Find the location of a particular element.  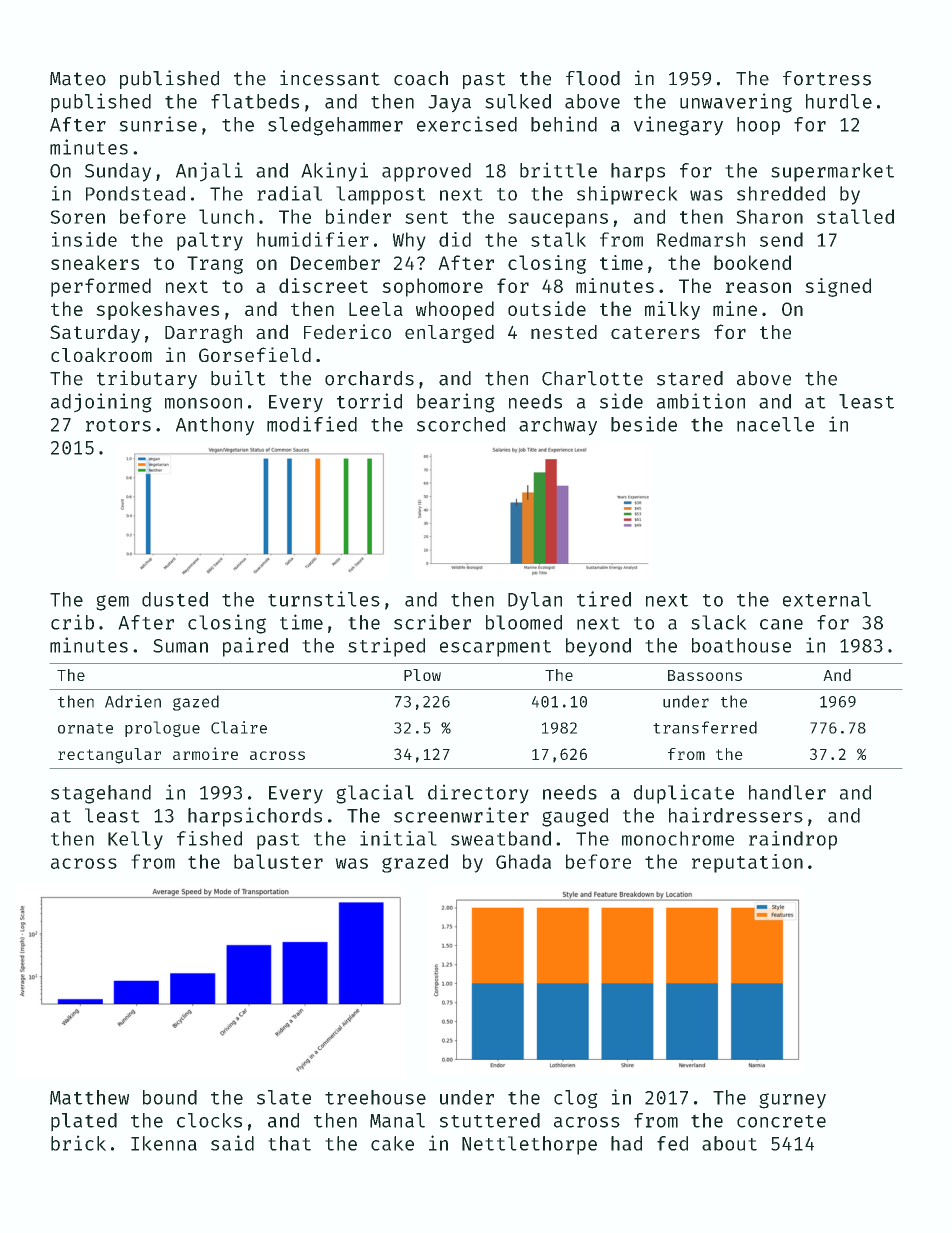

brick is located at coordinates (78, 1143).
